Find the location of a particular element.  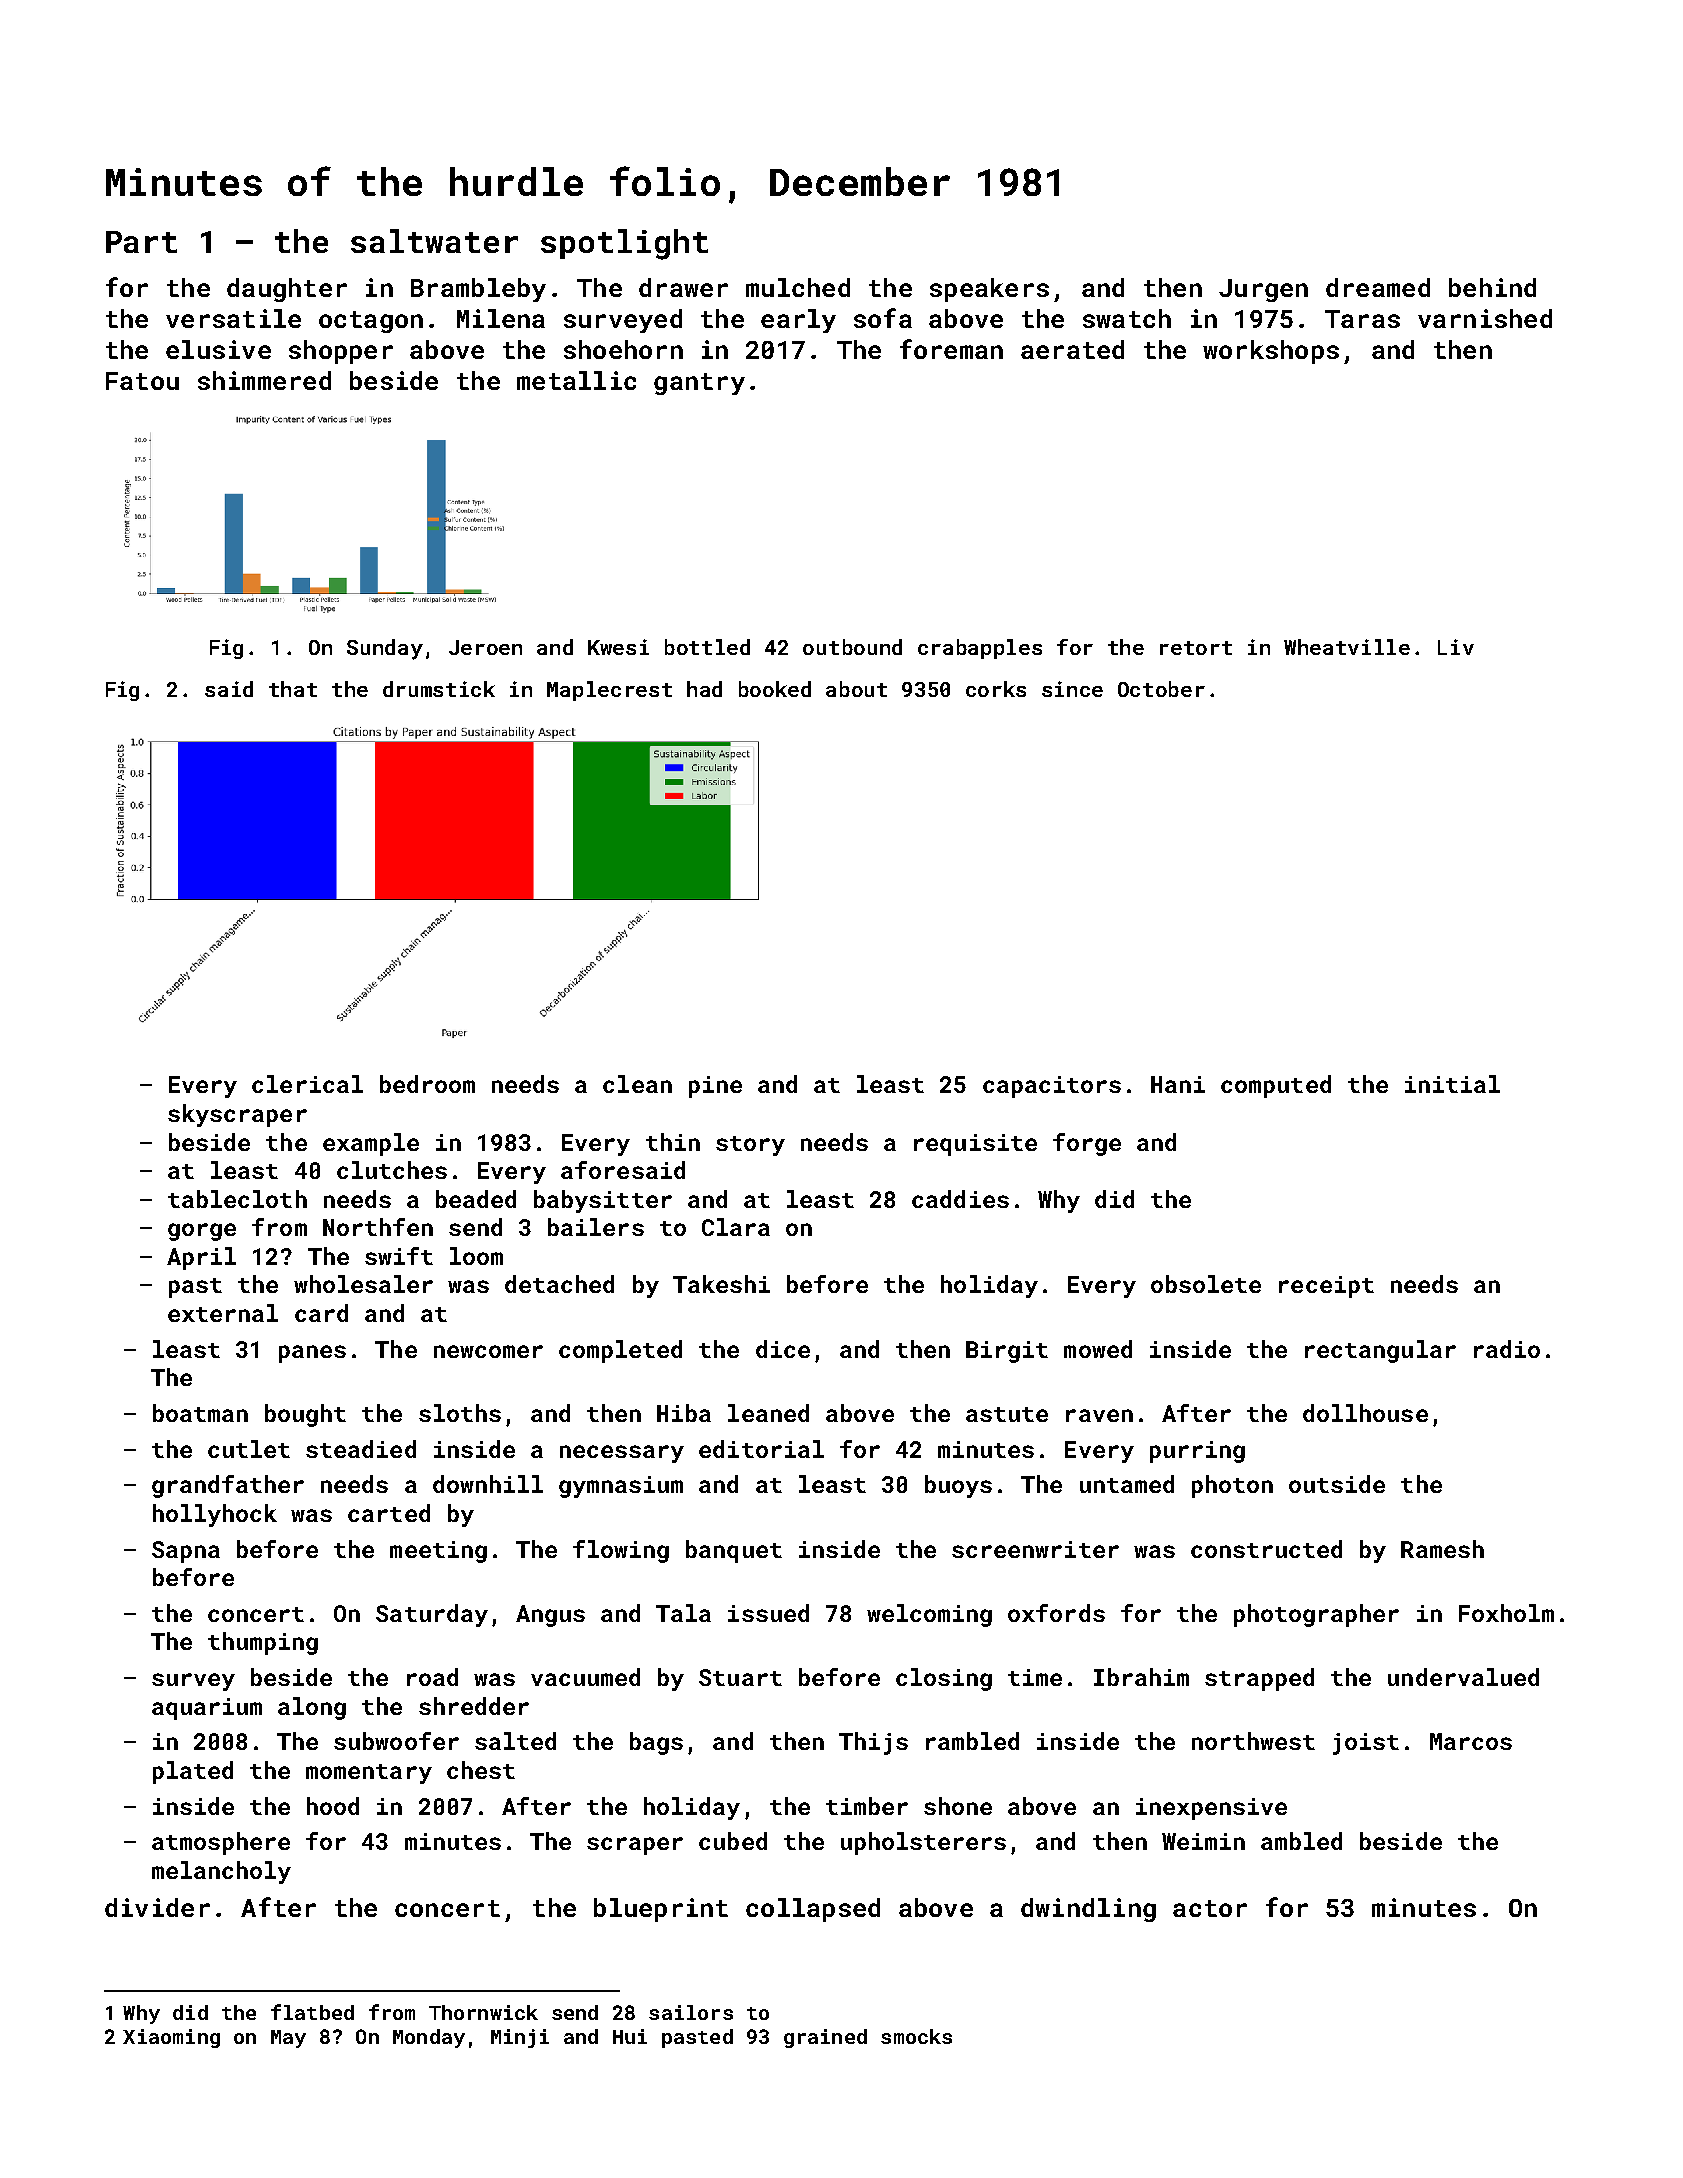

elusive is located at coordinates (218, 349).
